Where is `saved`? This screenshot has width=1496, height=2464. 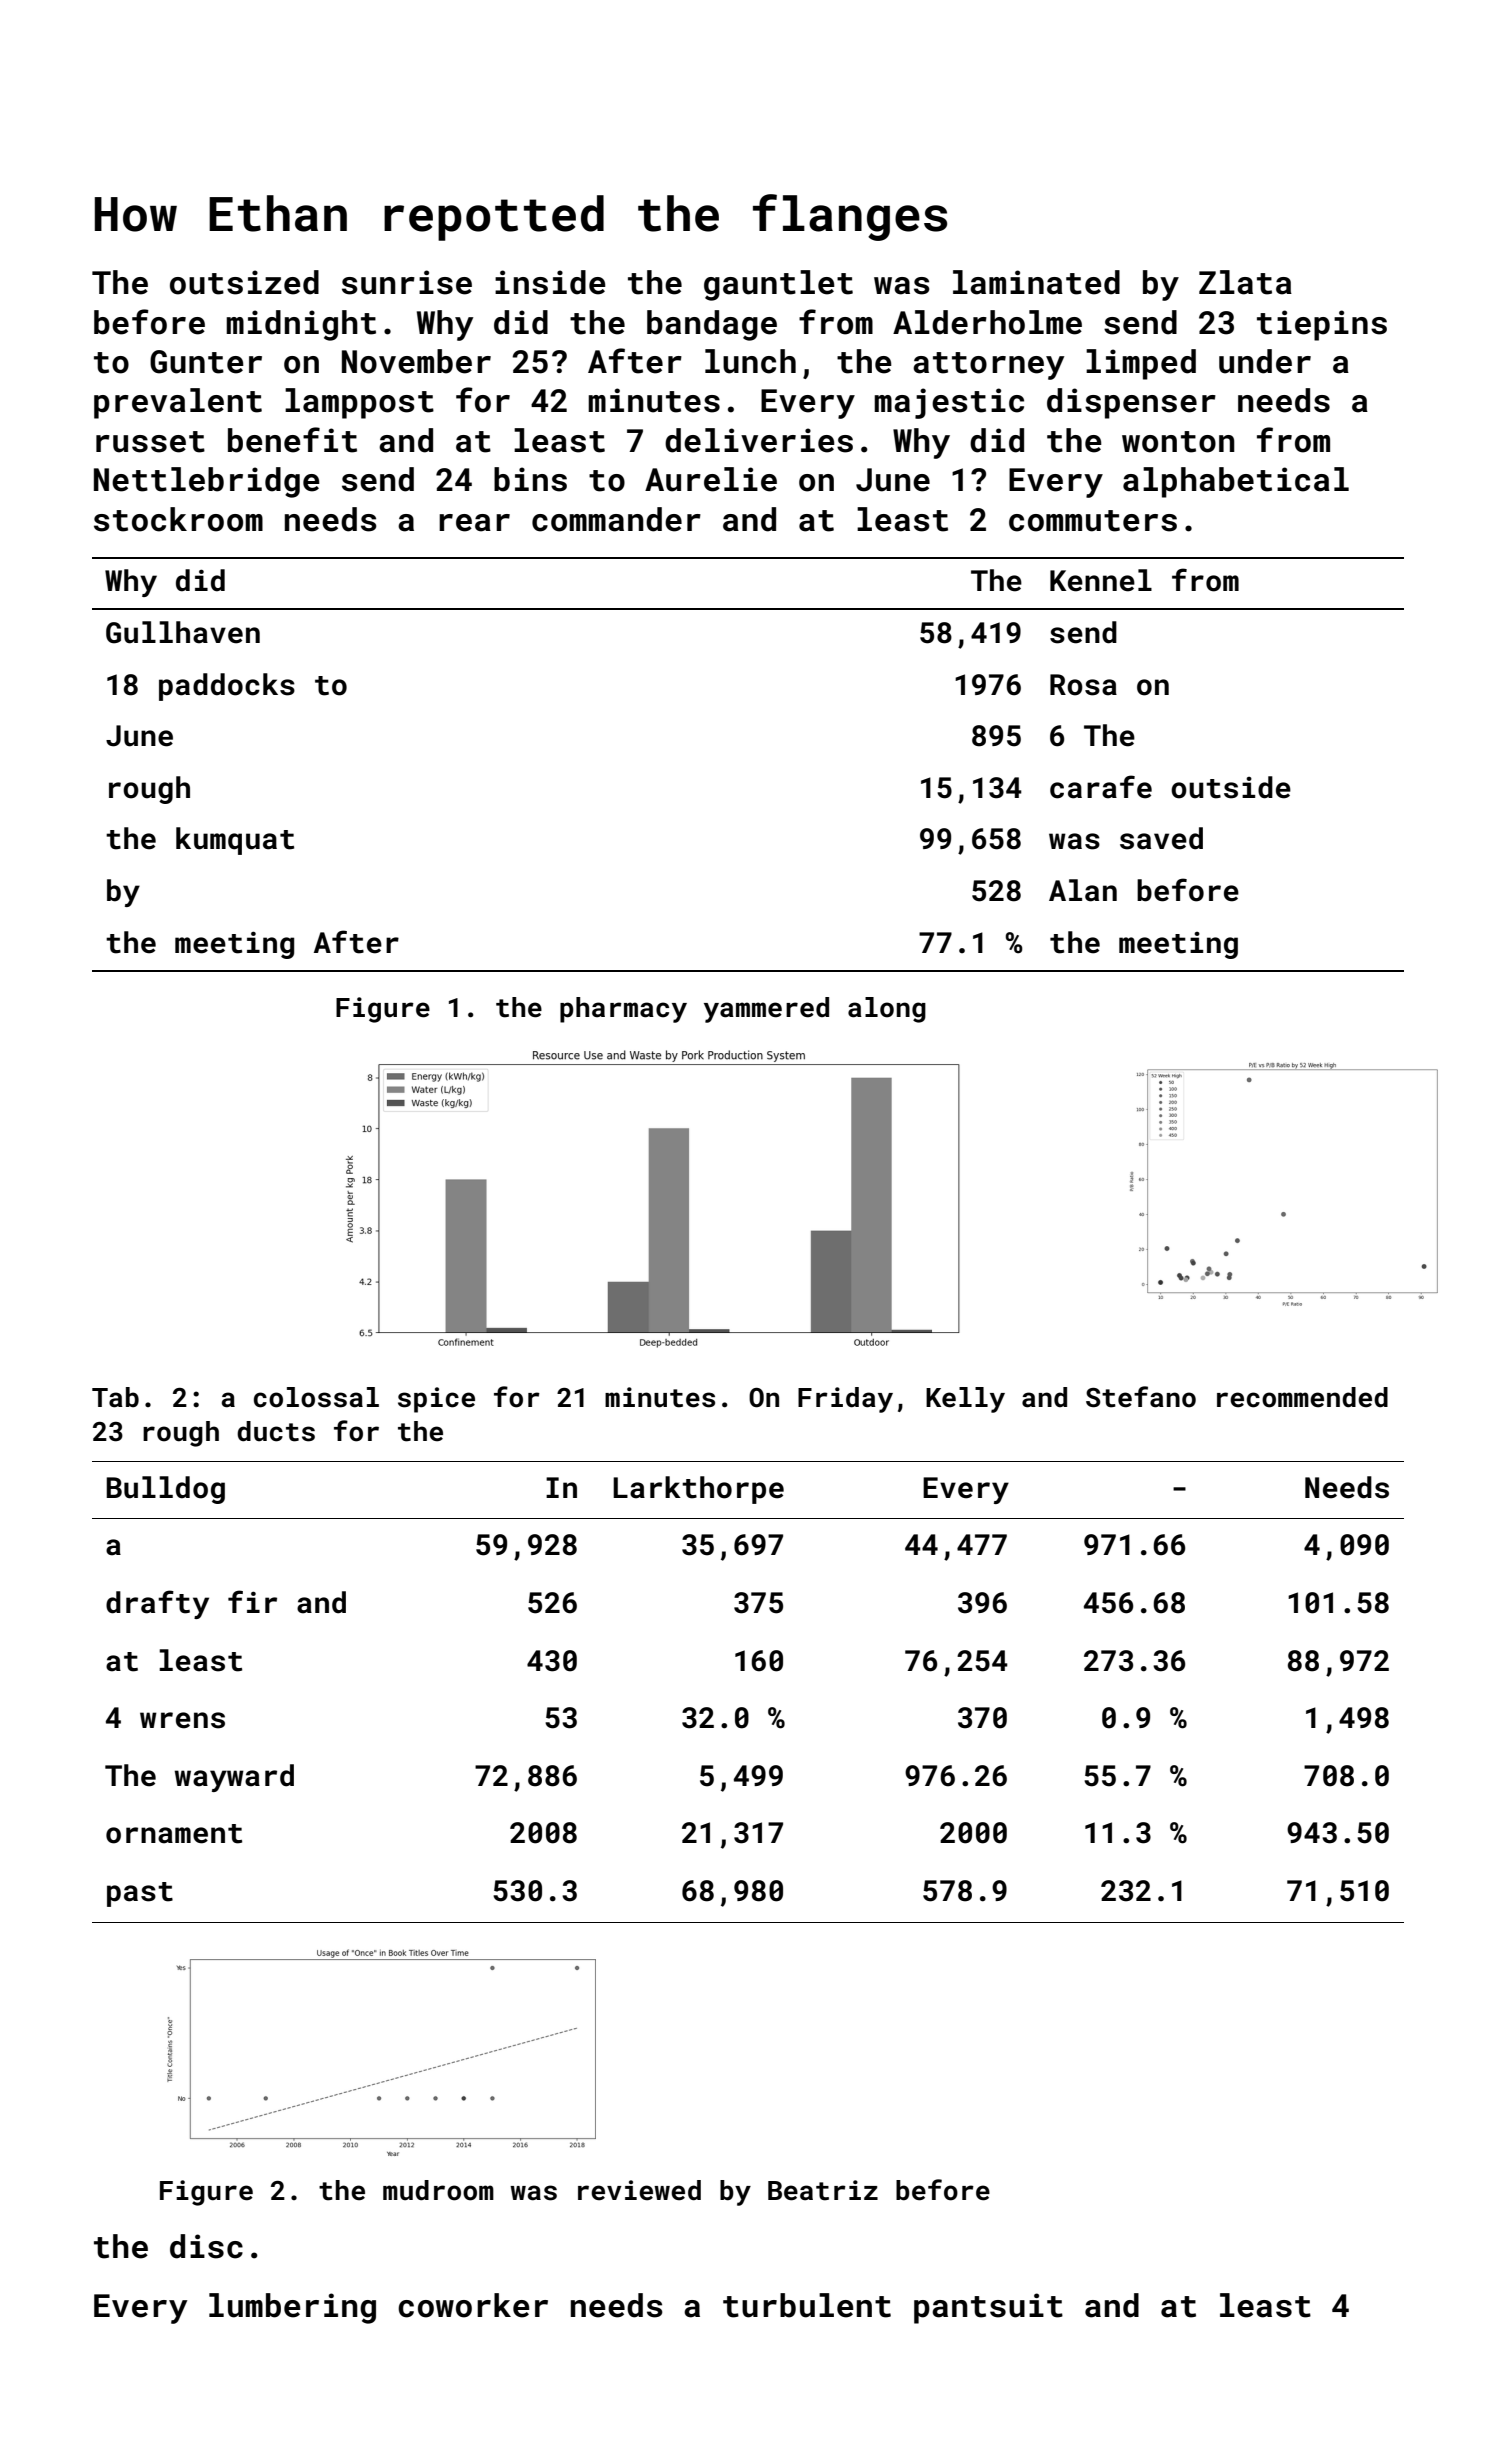
saved is located at coordinates (1161, 838).
